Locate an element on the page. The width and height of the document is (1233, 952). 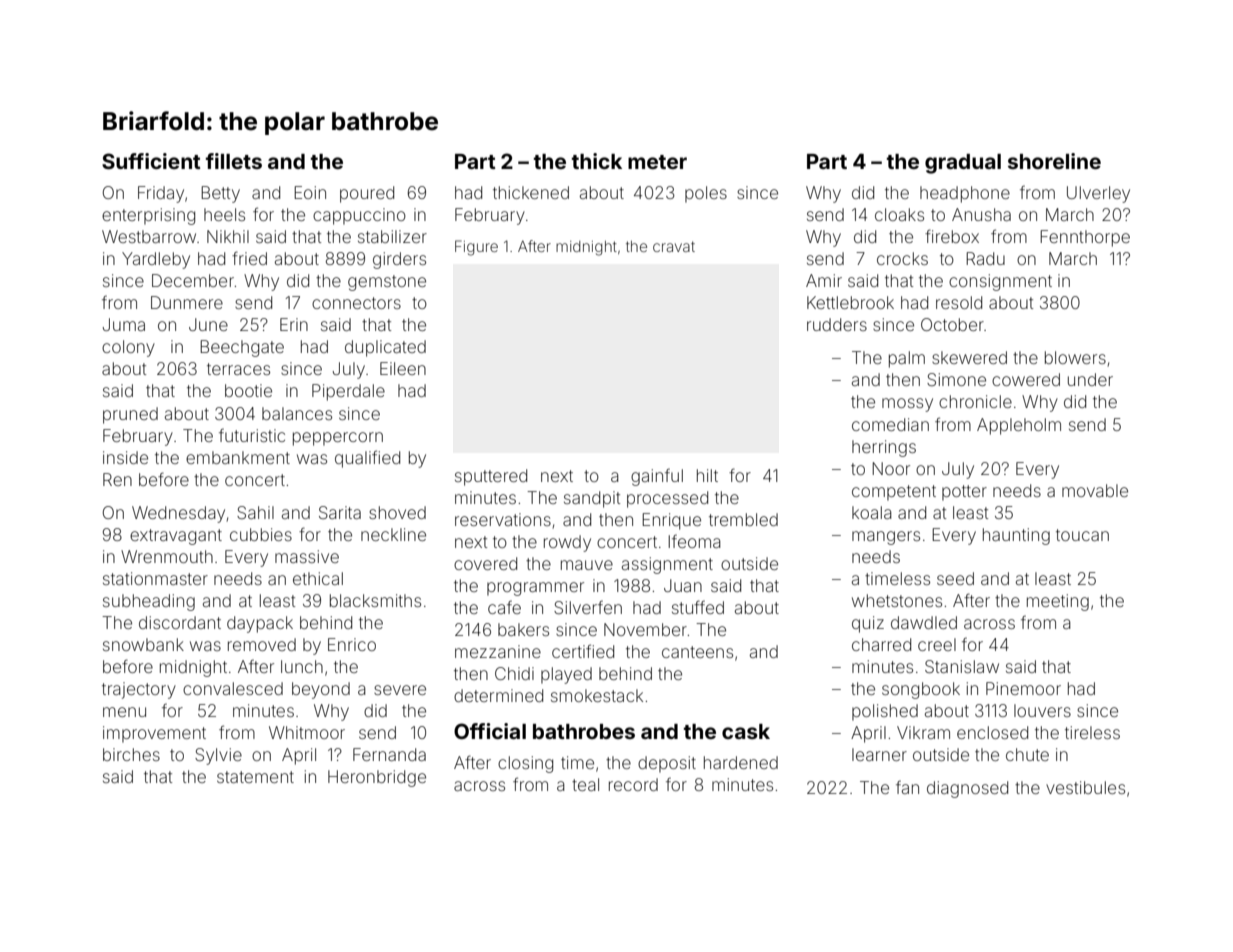
fan is located at coordinates (907, 787).
